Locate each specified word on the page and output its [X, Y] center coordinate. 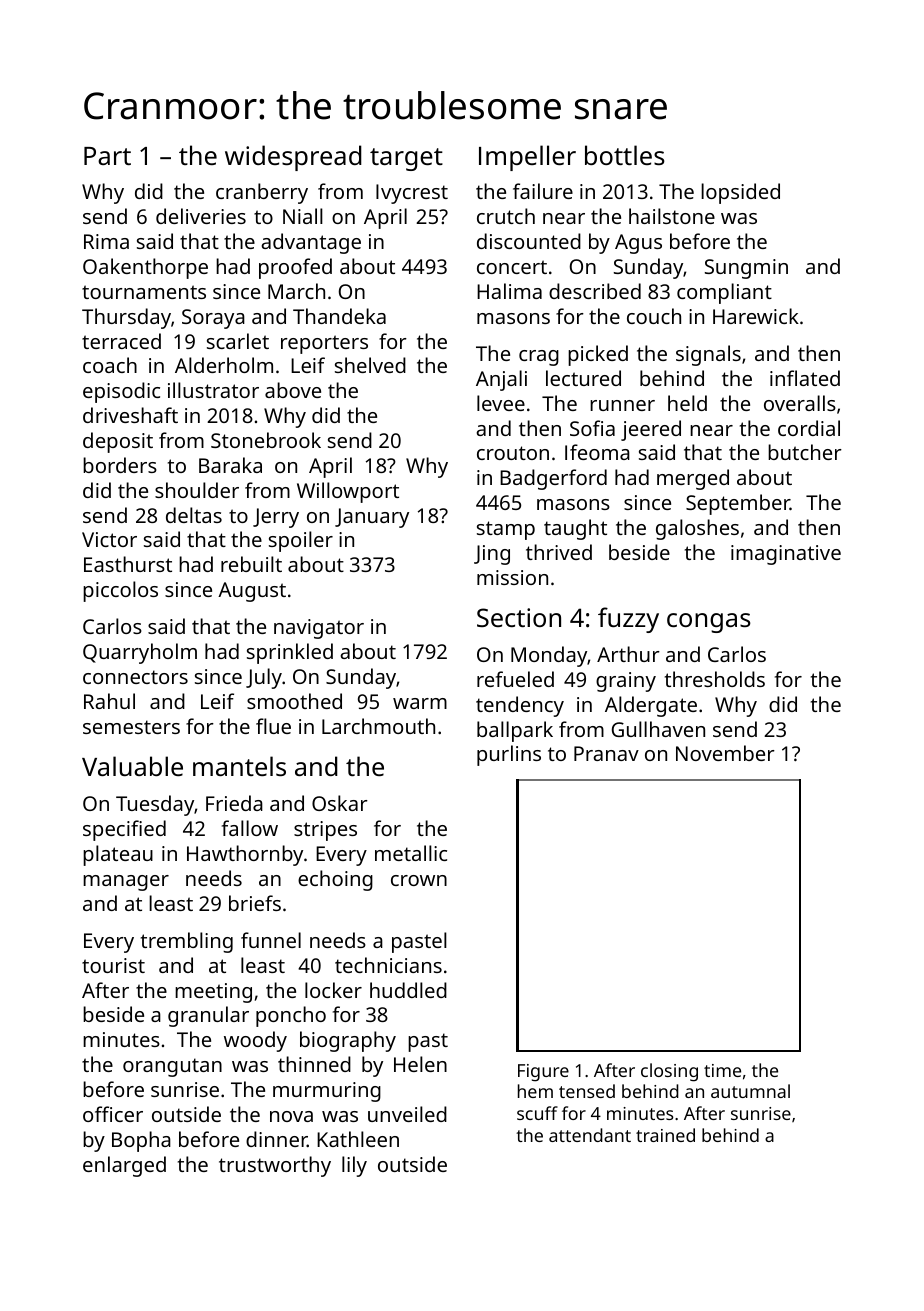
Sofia [592, 428]
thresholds [715, 679]
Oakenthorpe [145, 268]
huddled [408, 990]
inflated [805, 378]
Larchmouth [378, 726]
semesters [131, 727]
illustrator [213, 390]
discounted [529, 241]
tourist [113, 965]
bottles [625, 155]
